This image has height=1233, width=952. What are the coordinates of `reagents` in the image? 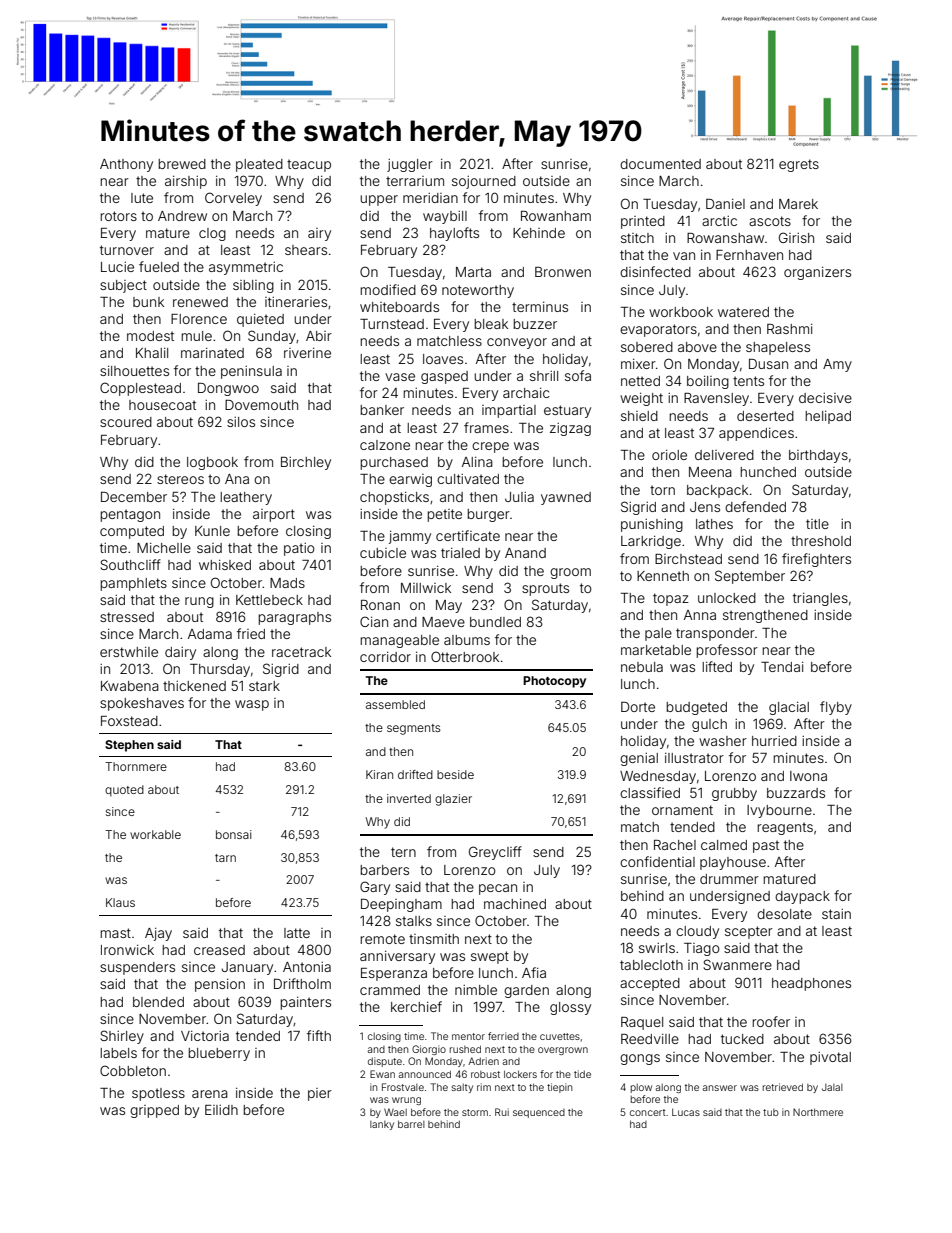 It's located at (785, 828).
